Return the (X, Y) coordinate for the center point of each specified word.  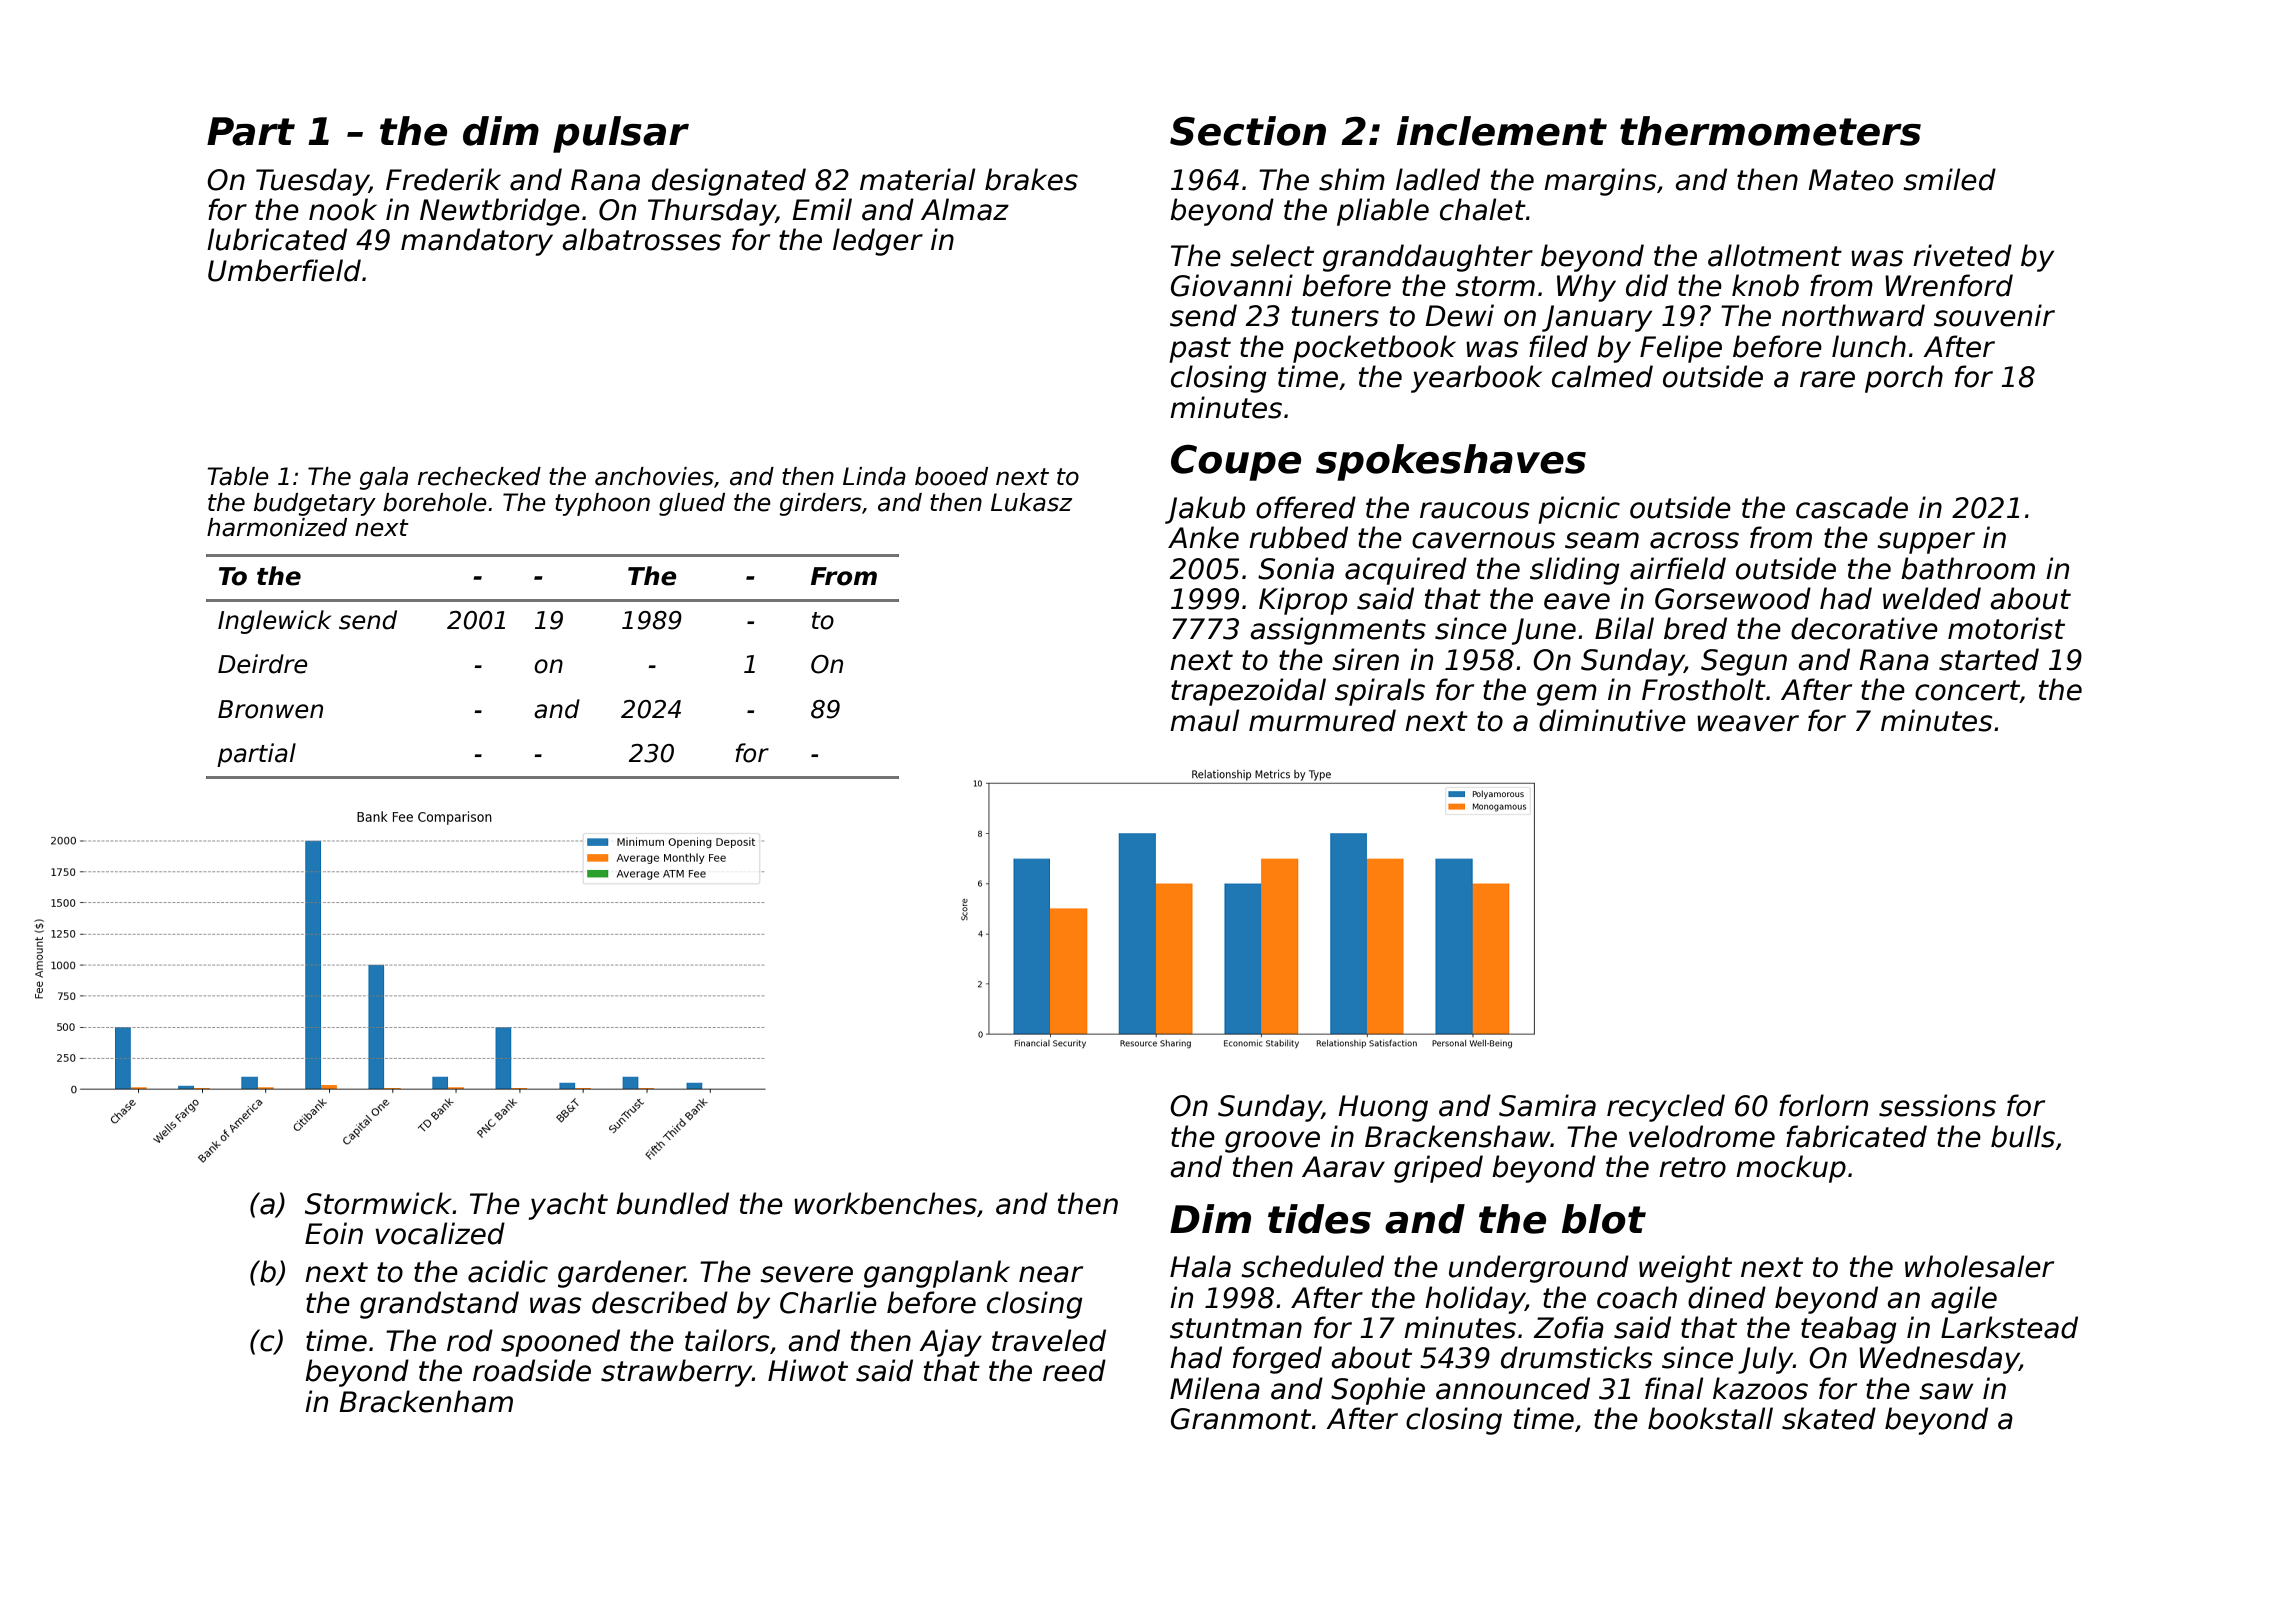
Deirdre (263, 664)
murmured (1322, 720)
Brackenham (426, 1401)
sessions (1937, 1105)
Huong (1383, 1108)
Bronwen (270, 709)
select (1272, 255)
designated (729, 182)
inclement (1502, 131)
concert (1967, 691)
